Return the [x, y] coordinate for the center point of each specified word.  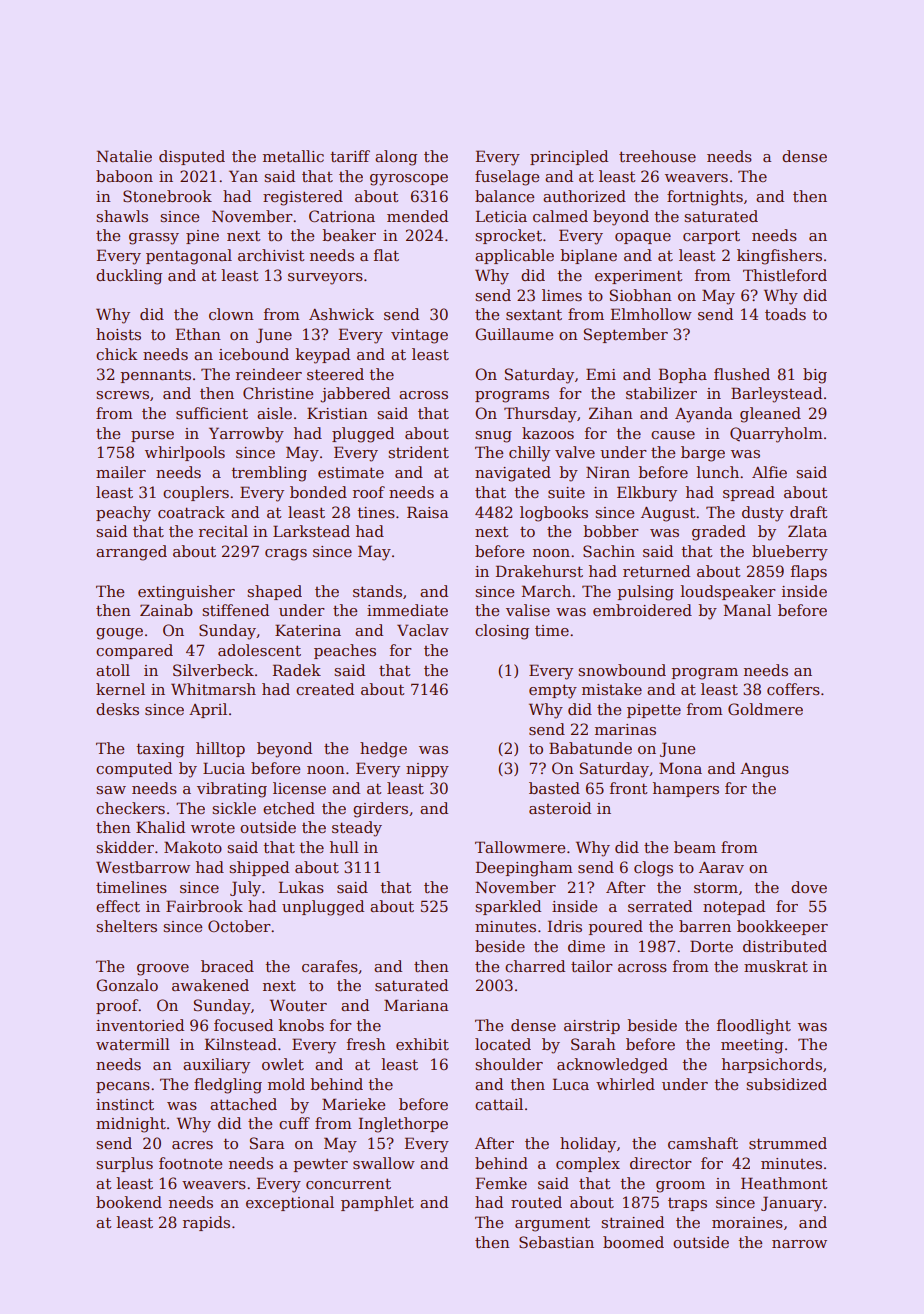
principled [569, 157]
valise [528, 610]
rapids [206, 1223]
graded [719, 533]
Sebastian [556, 1242]
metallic [293, 156]
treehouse [657, 156]
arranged [131, 553]
